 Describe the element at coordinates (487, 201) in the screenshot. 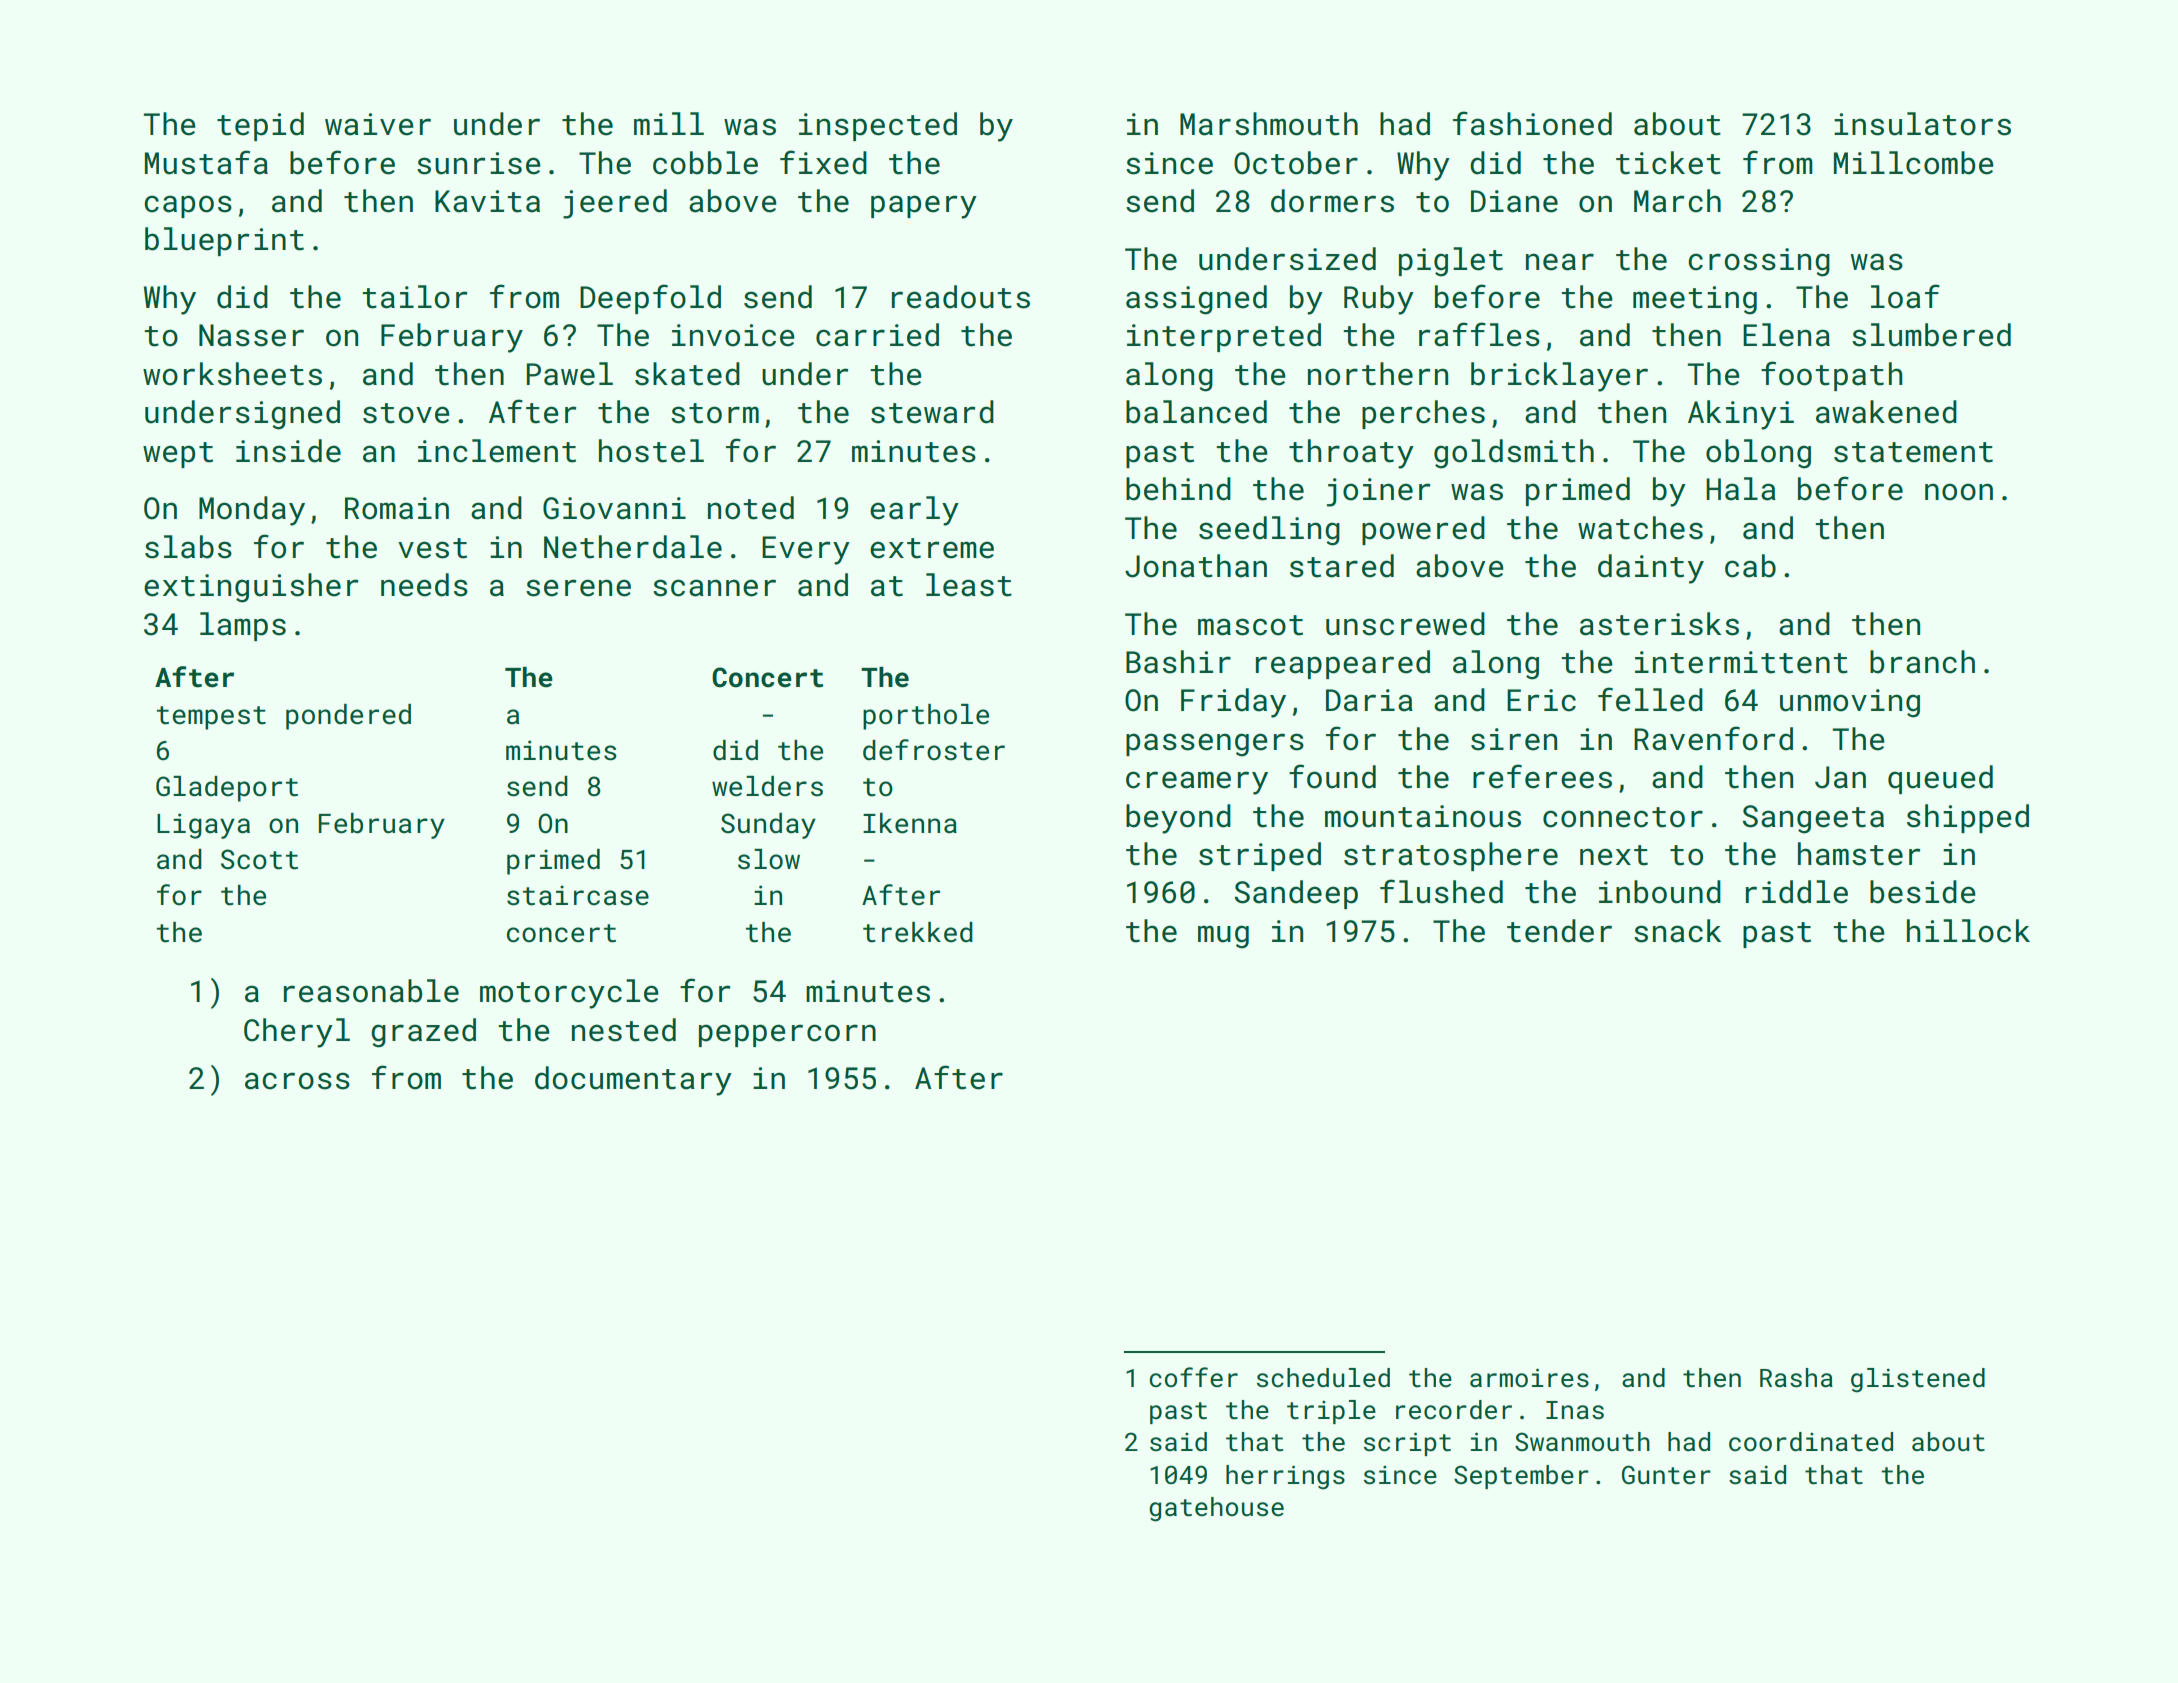

I see `Kavita` at that location.
